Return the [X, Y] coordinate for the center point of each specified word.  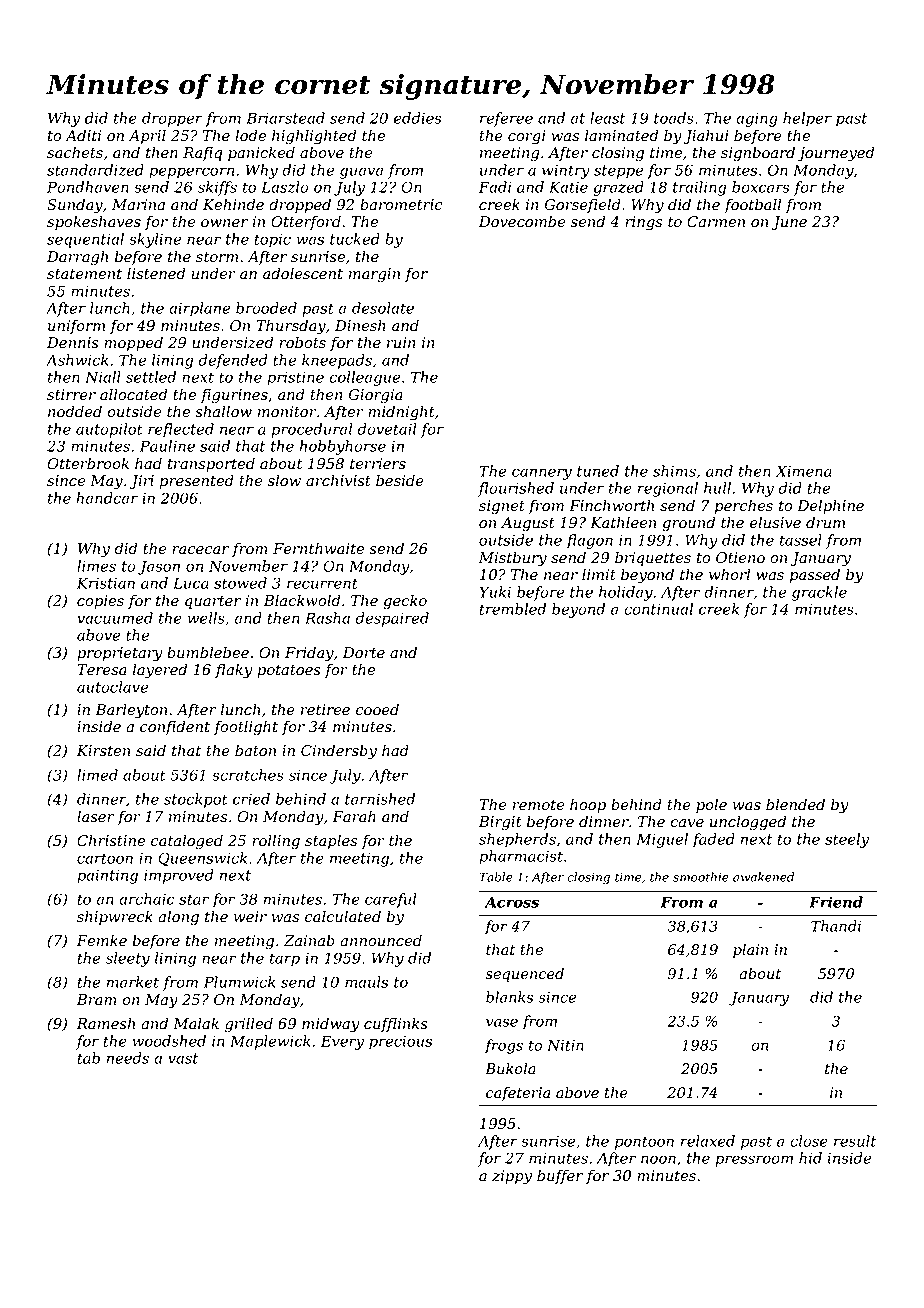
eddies [418, 118]
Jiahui [705, 136]
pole [711, 805]
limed [97, 775]
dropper [172, 119]
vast [183, 1058]
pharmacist [521, 857]
